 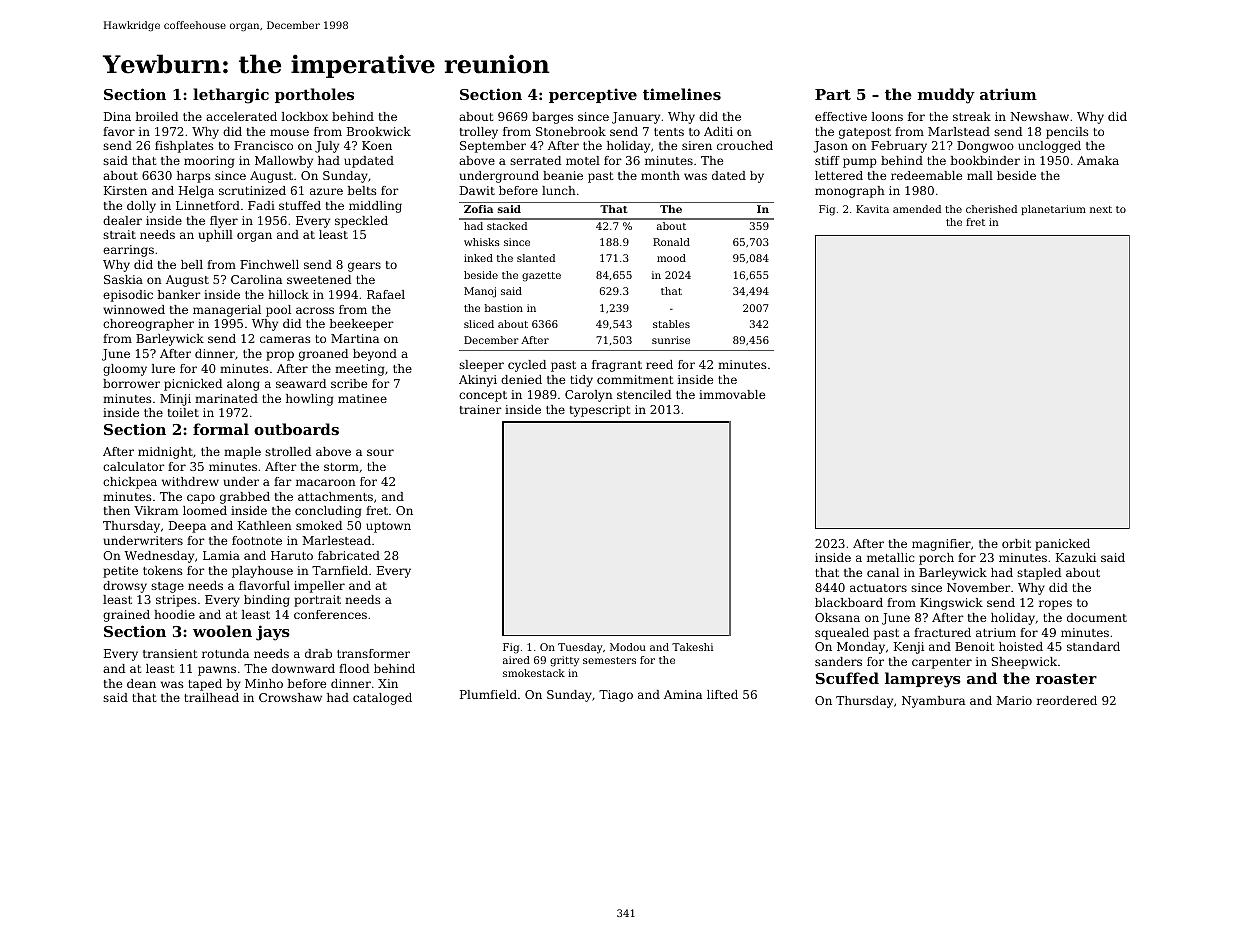 I want to click on Marlstead, so click(x=959, y=131).
